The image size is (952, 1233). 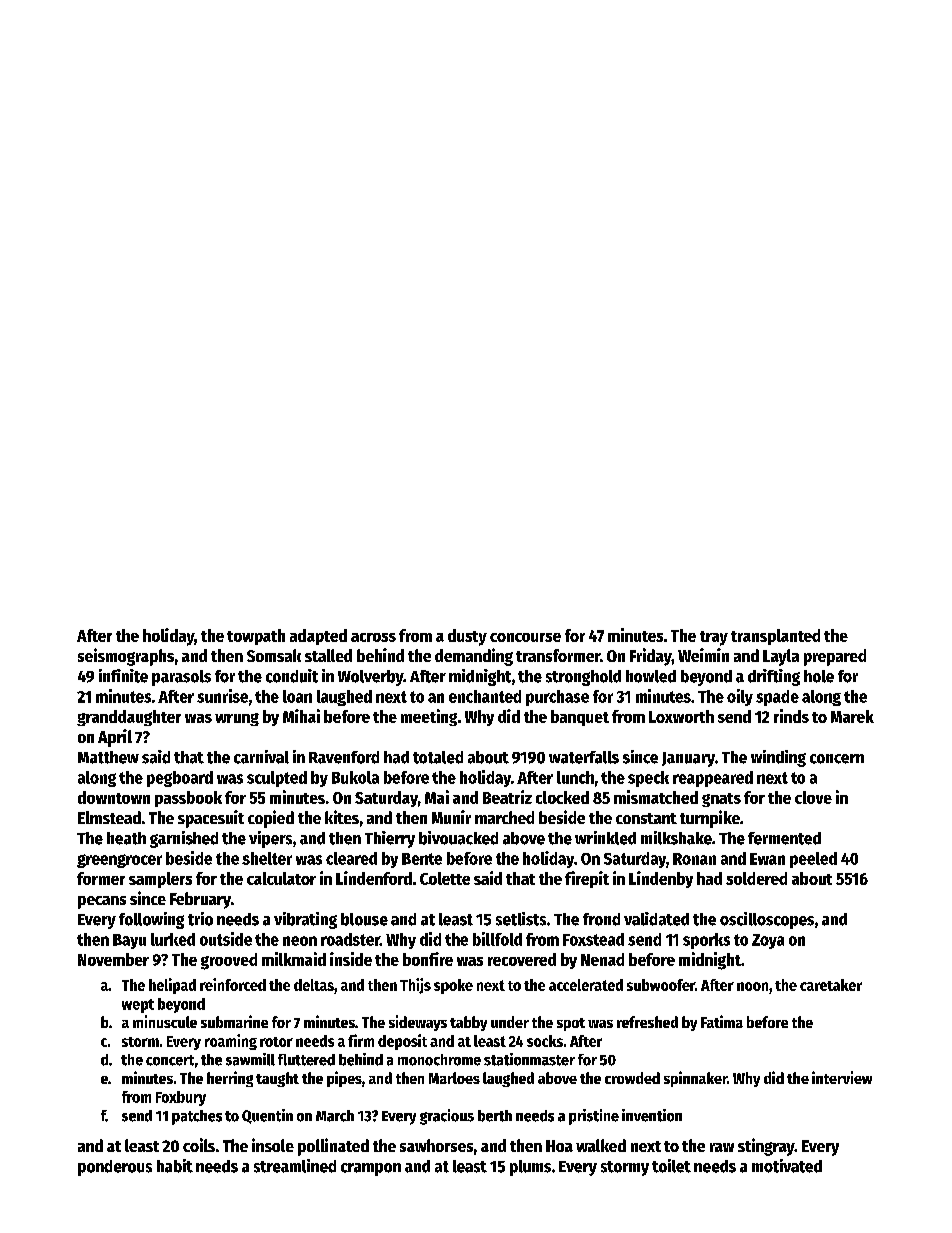 What do you see at coordinates (530, 1168) in the document?
I see `plums` at bounding box center [530, 1168].
